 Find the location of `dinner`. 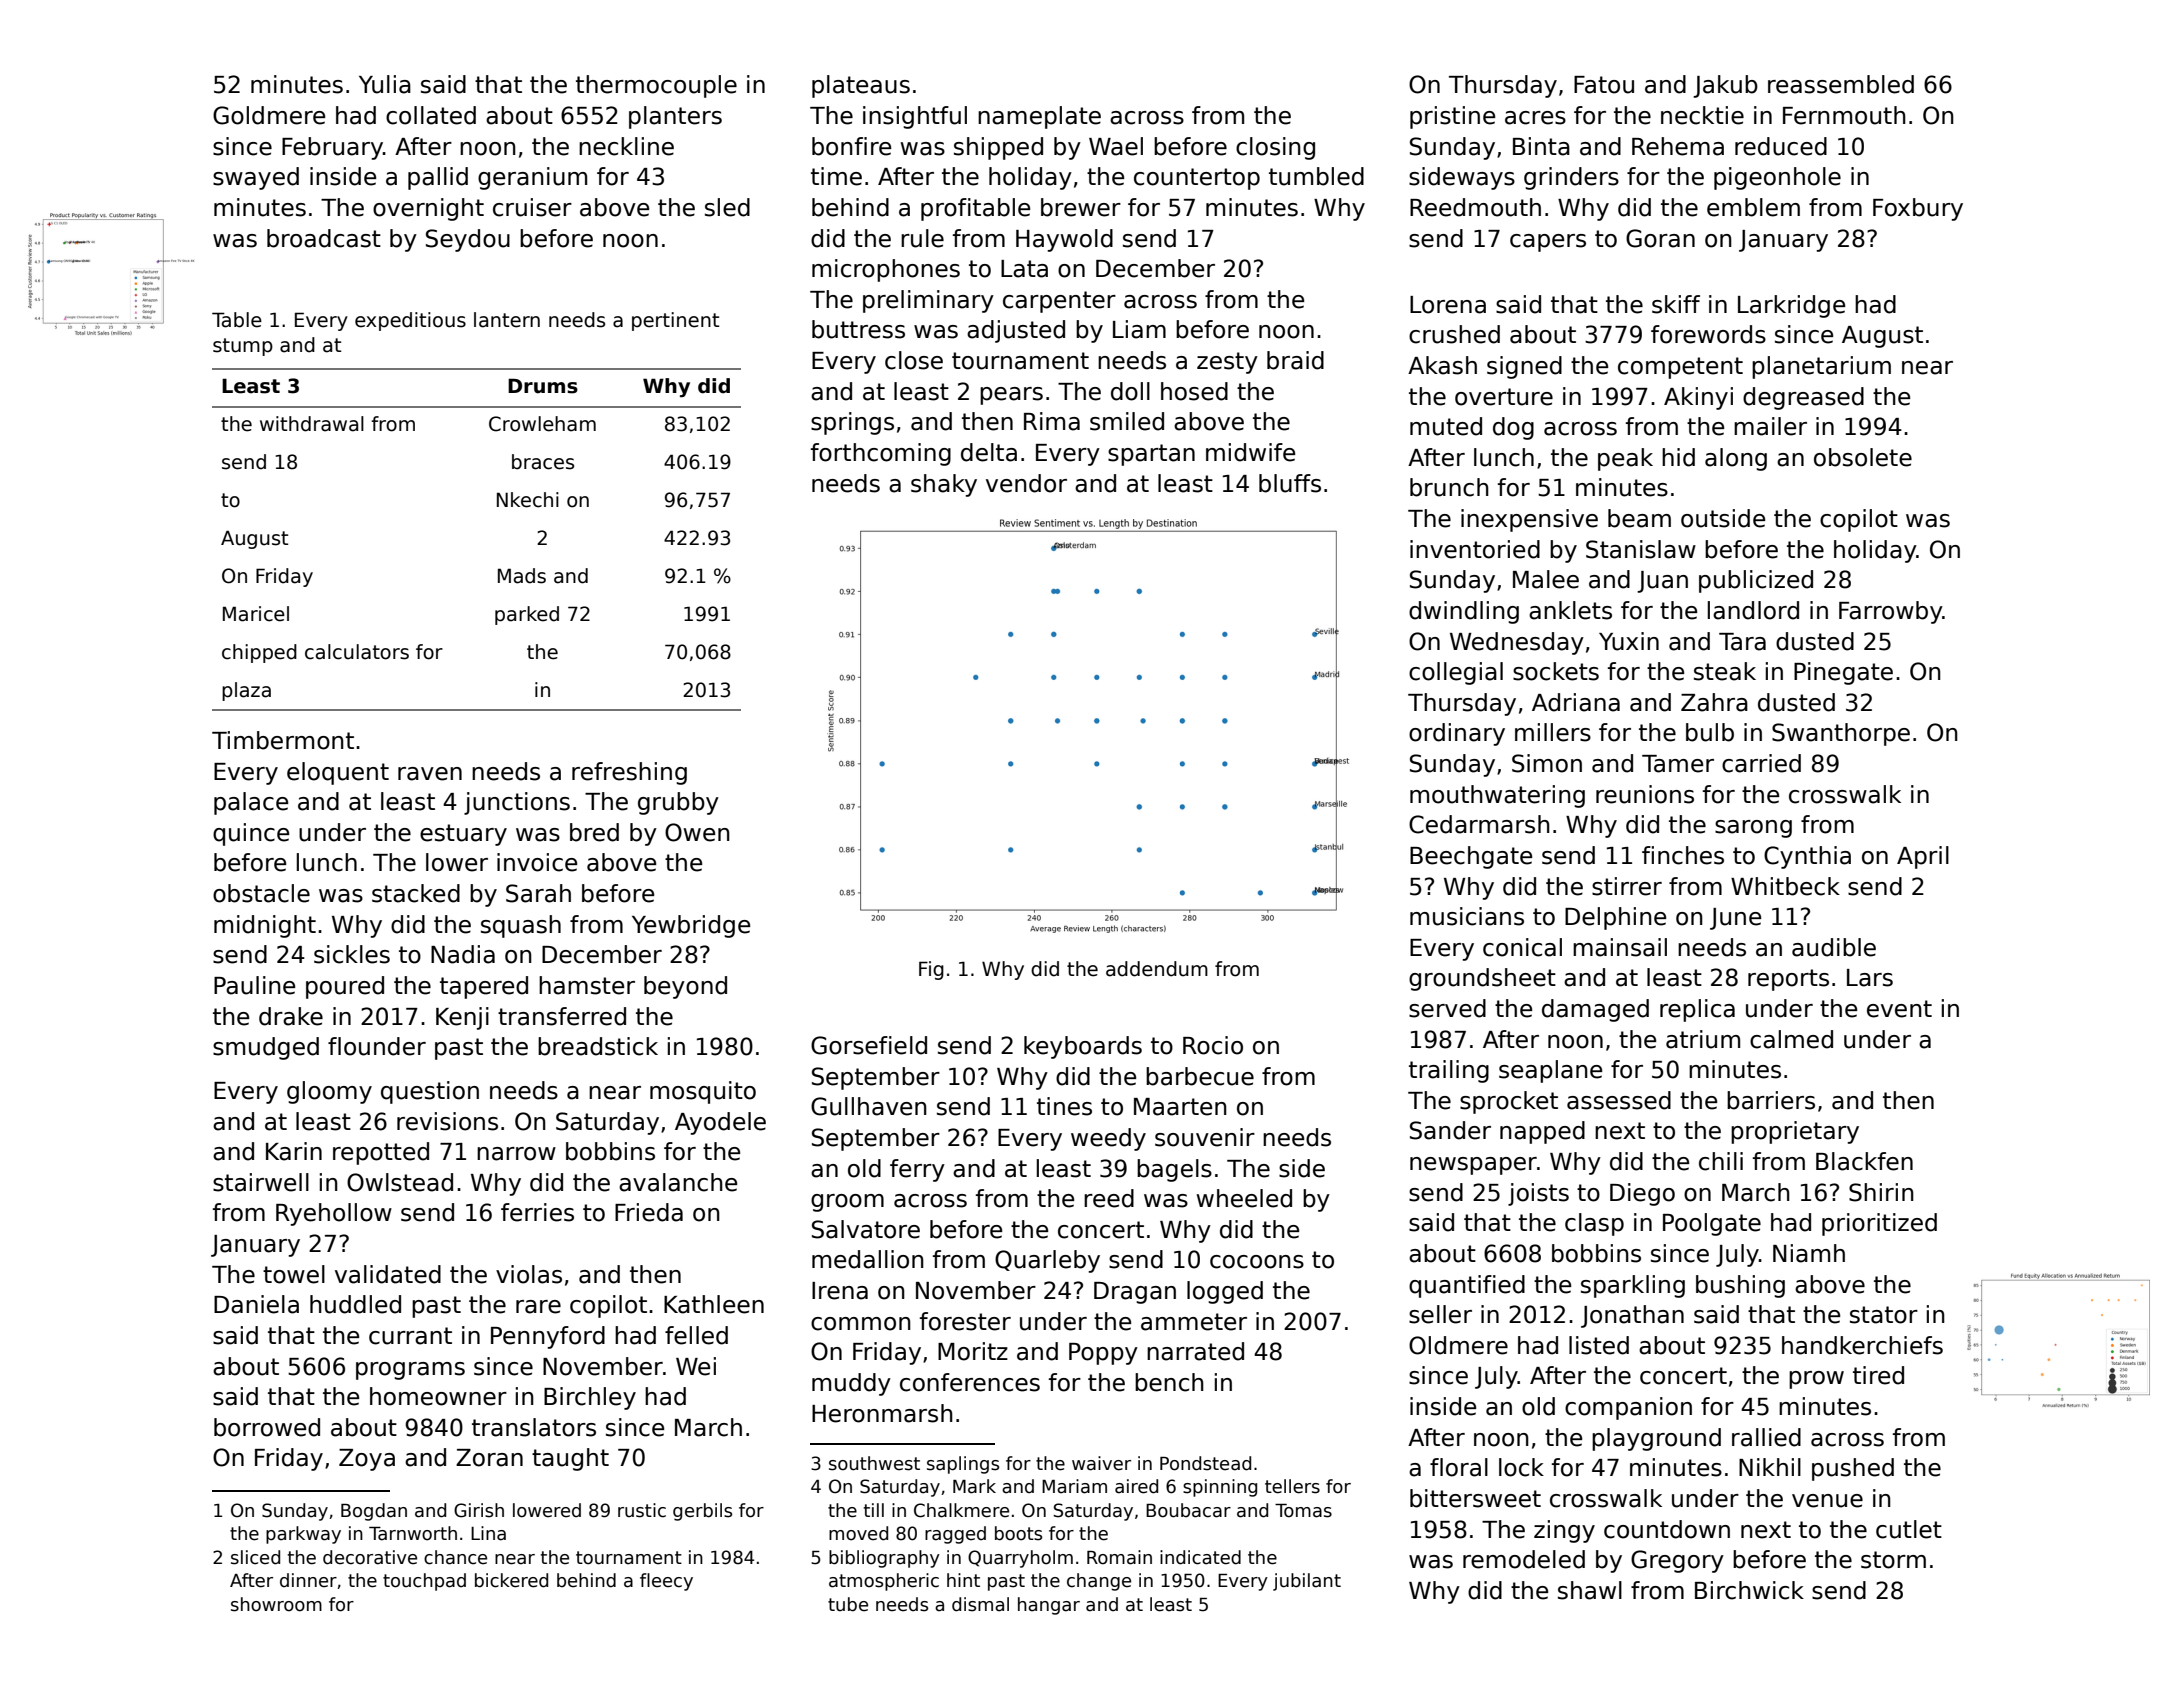

dinner is located at coordinates (308, 1580).
